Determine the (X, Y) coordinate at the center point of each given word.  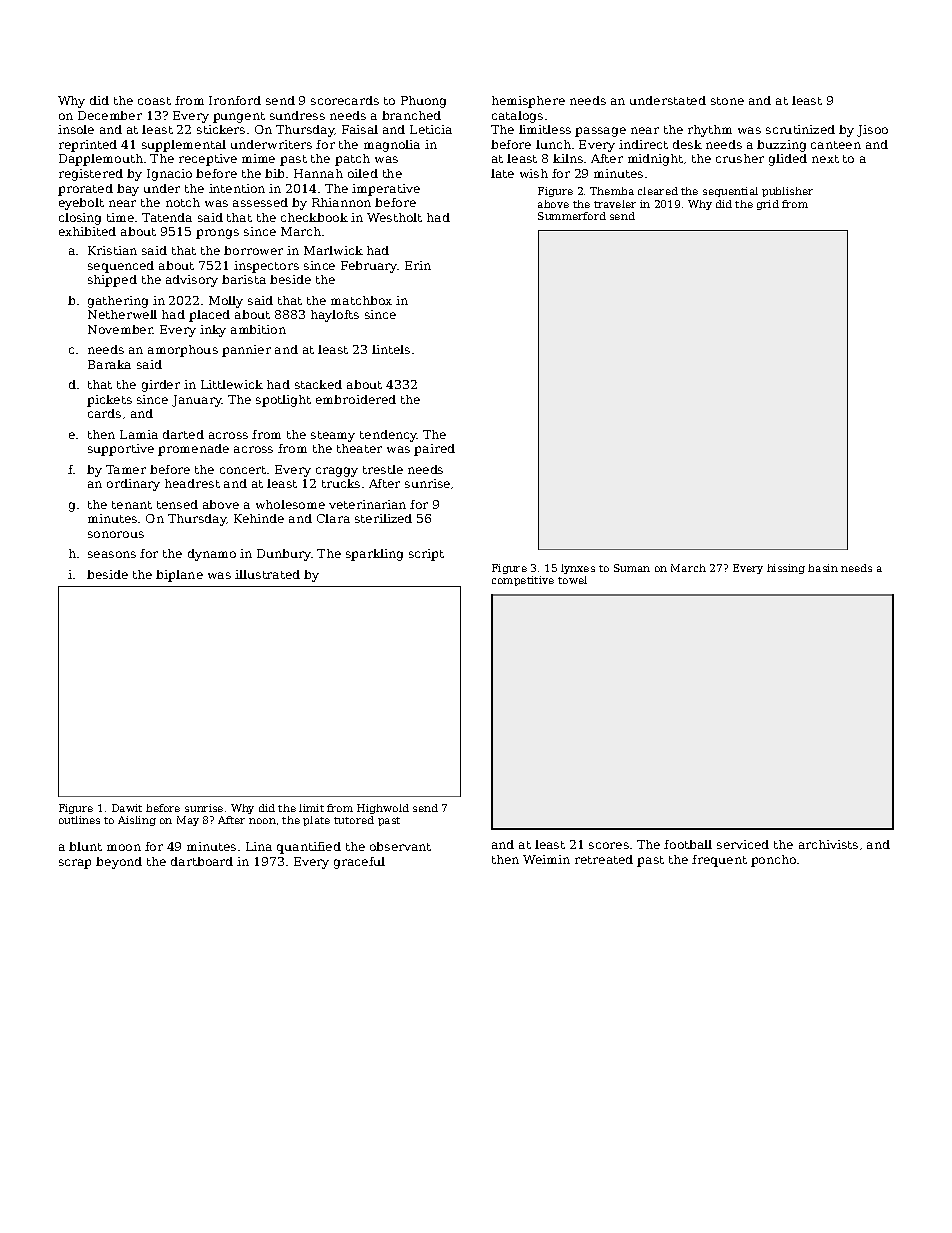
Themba (612, 191)
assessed (260, 202)
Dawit (127, 808)
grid (768, 205)
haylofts (335, 316)
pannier (246, 351)
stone (727, 101)
